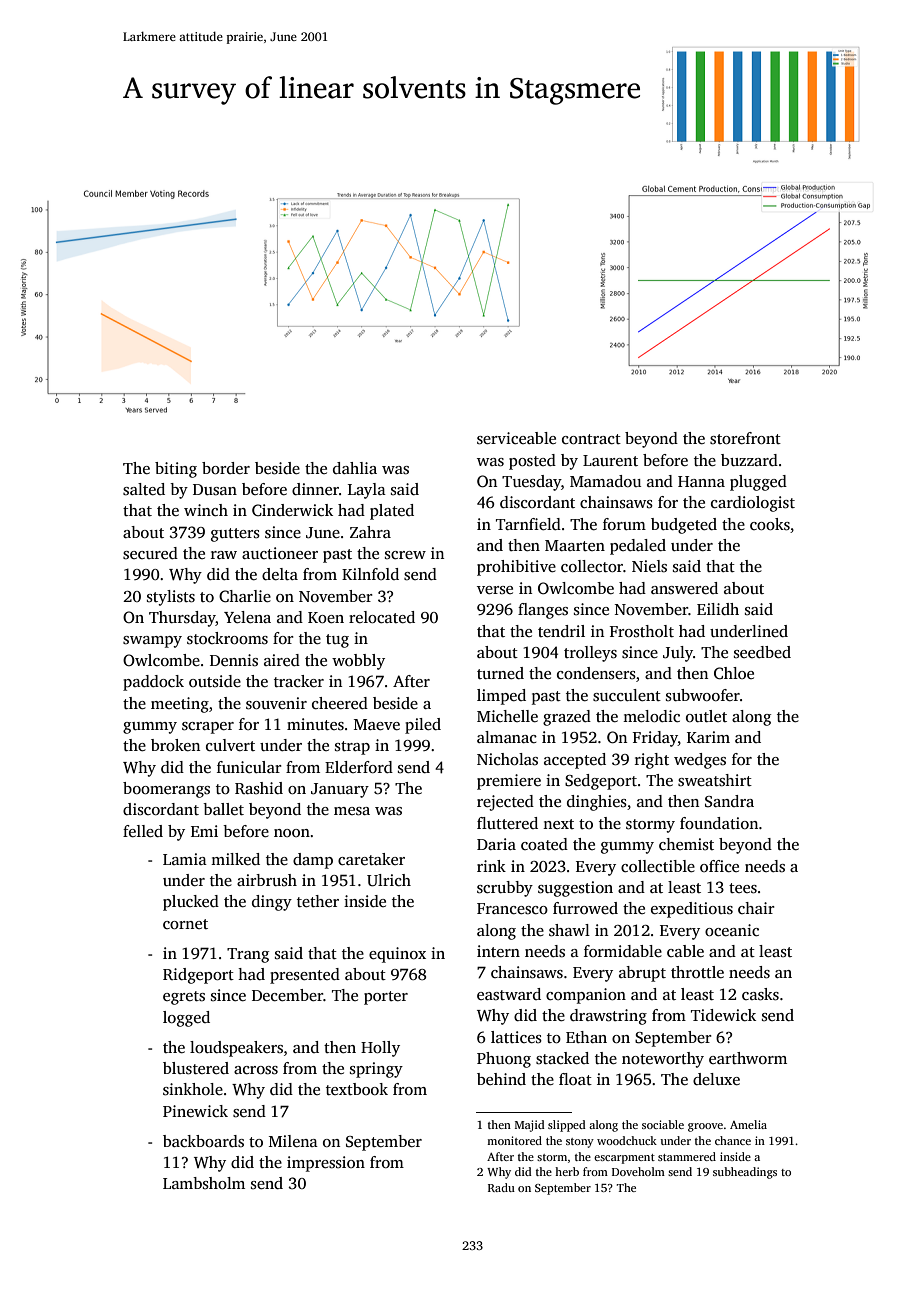 The width and height of the image is (924, 1308). Describe the element at coordinates (610, 460) in the image. I see `Laurent` at that location.
